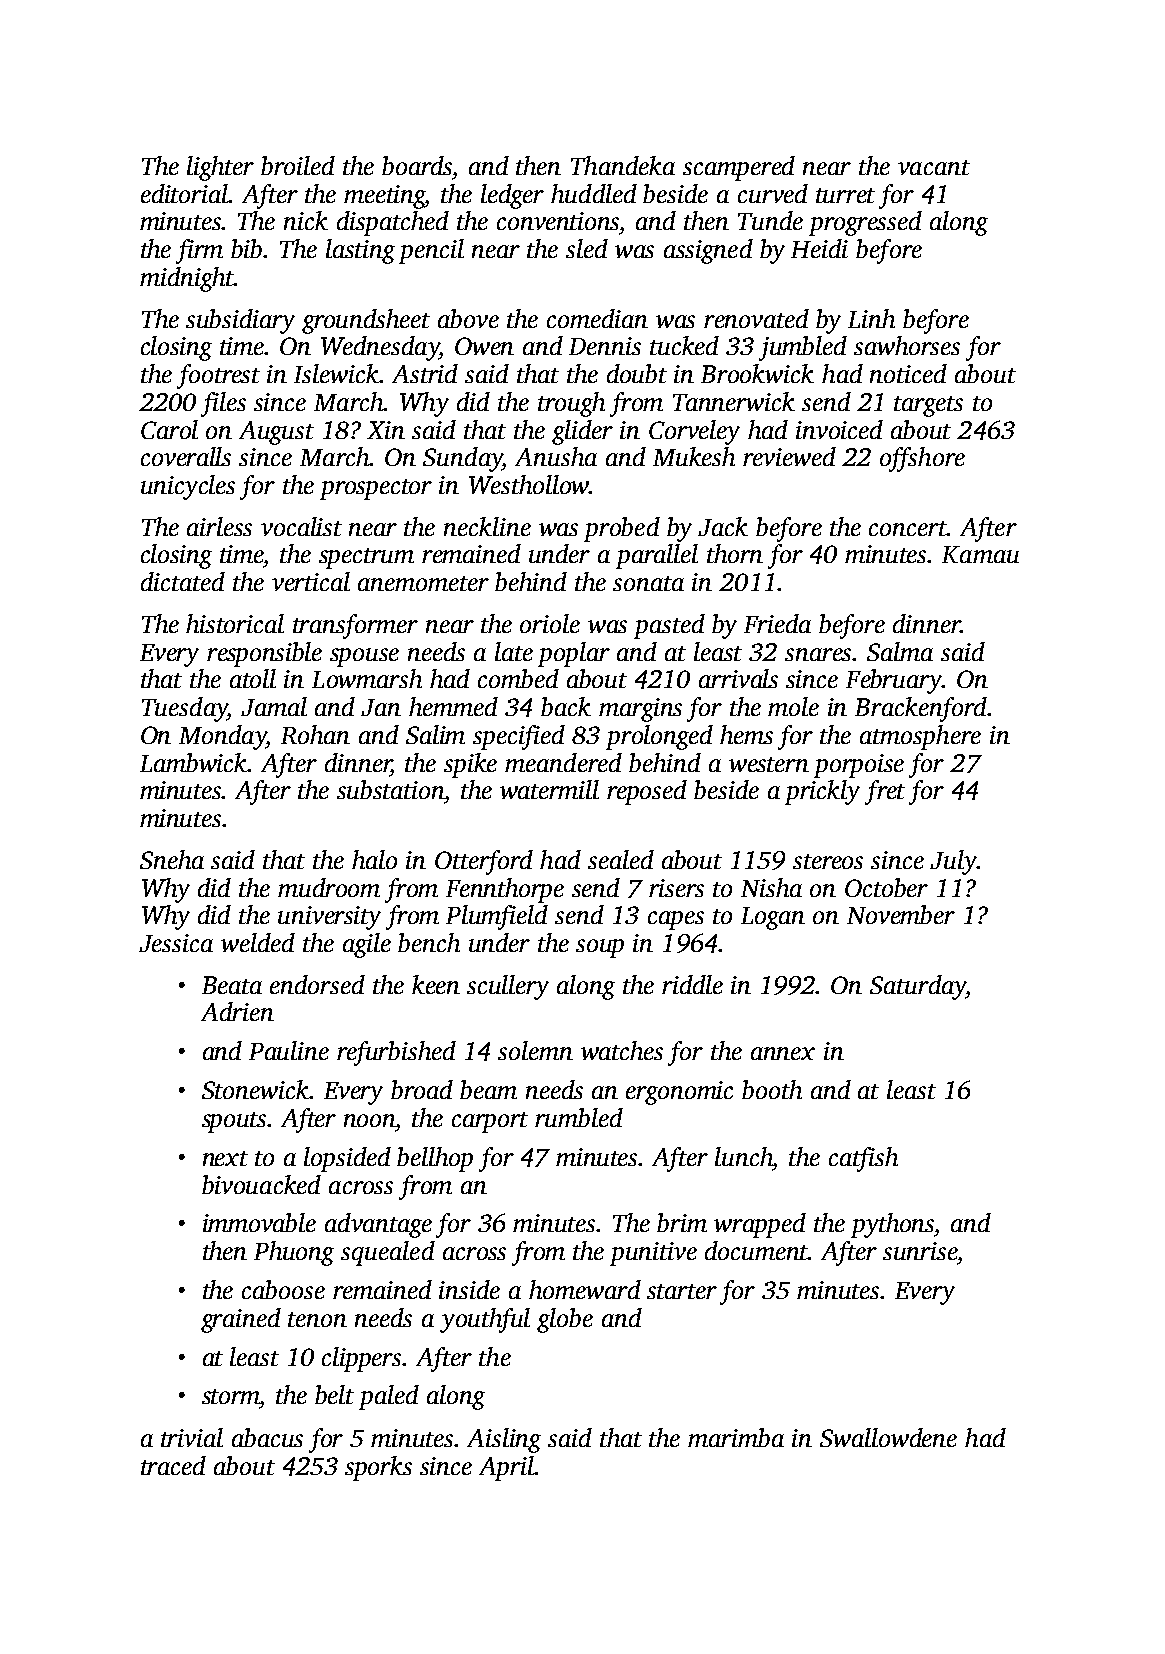  Describe the element at coordinates (623, 165) in the screenshot. I see `Thandeka` at that location.
